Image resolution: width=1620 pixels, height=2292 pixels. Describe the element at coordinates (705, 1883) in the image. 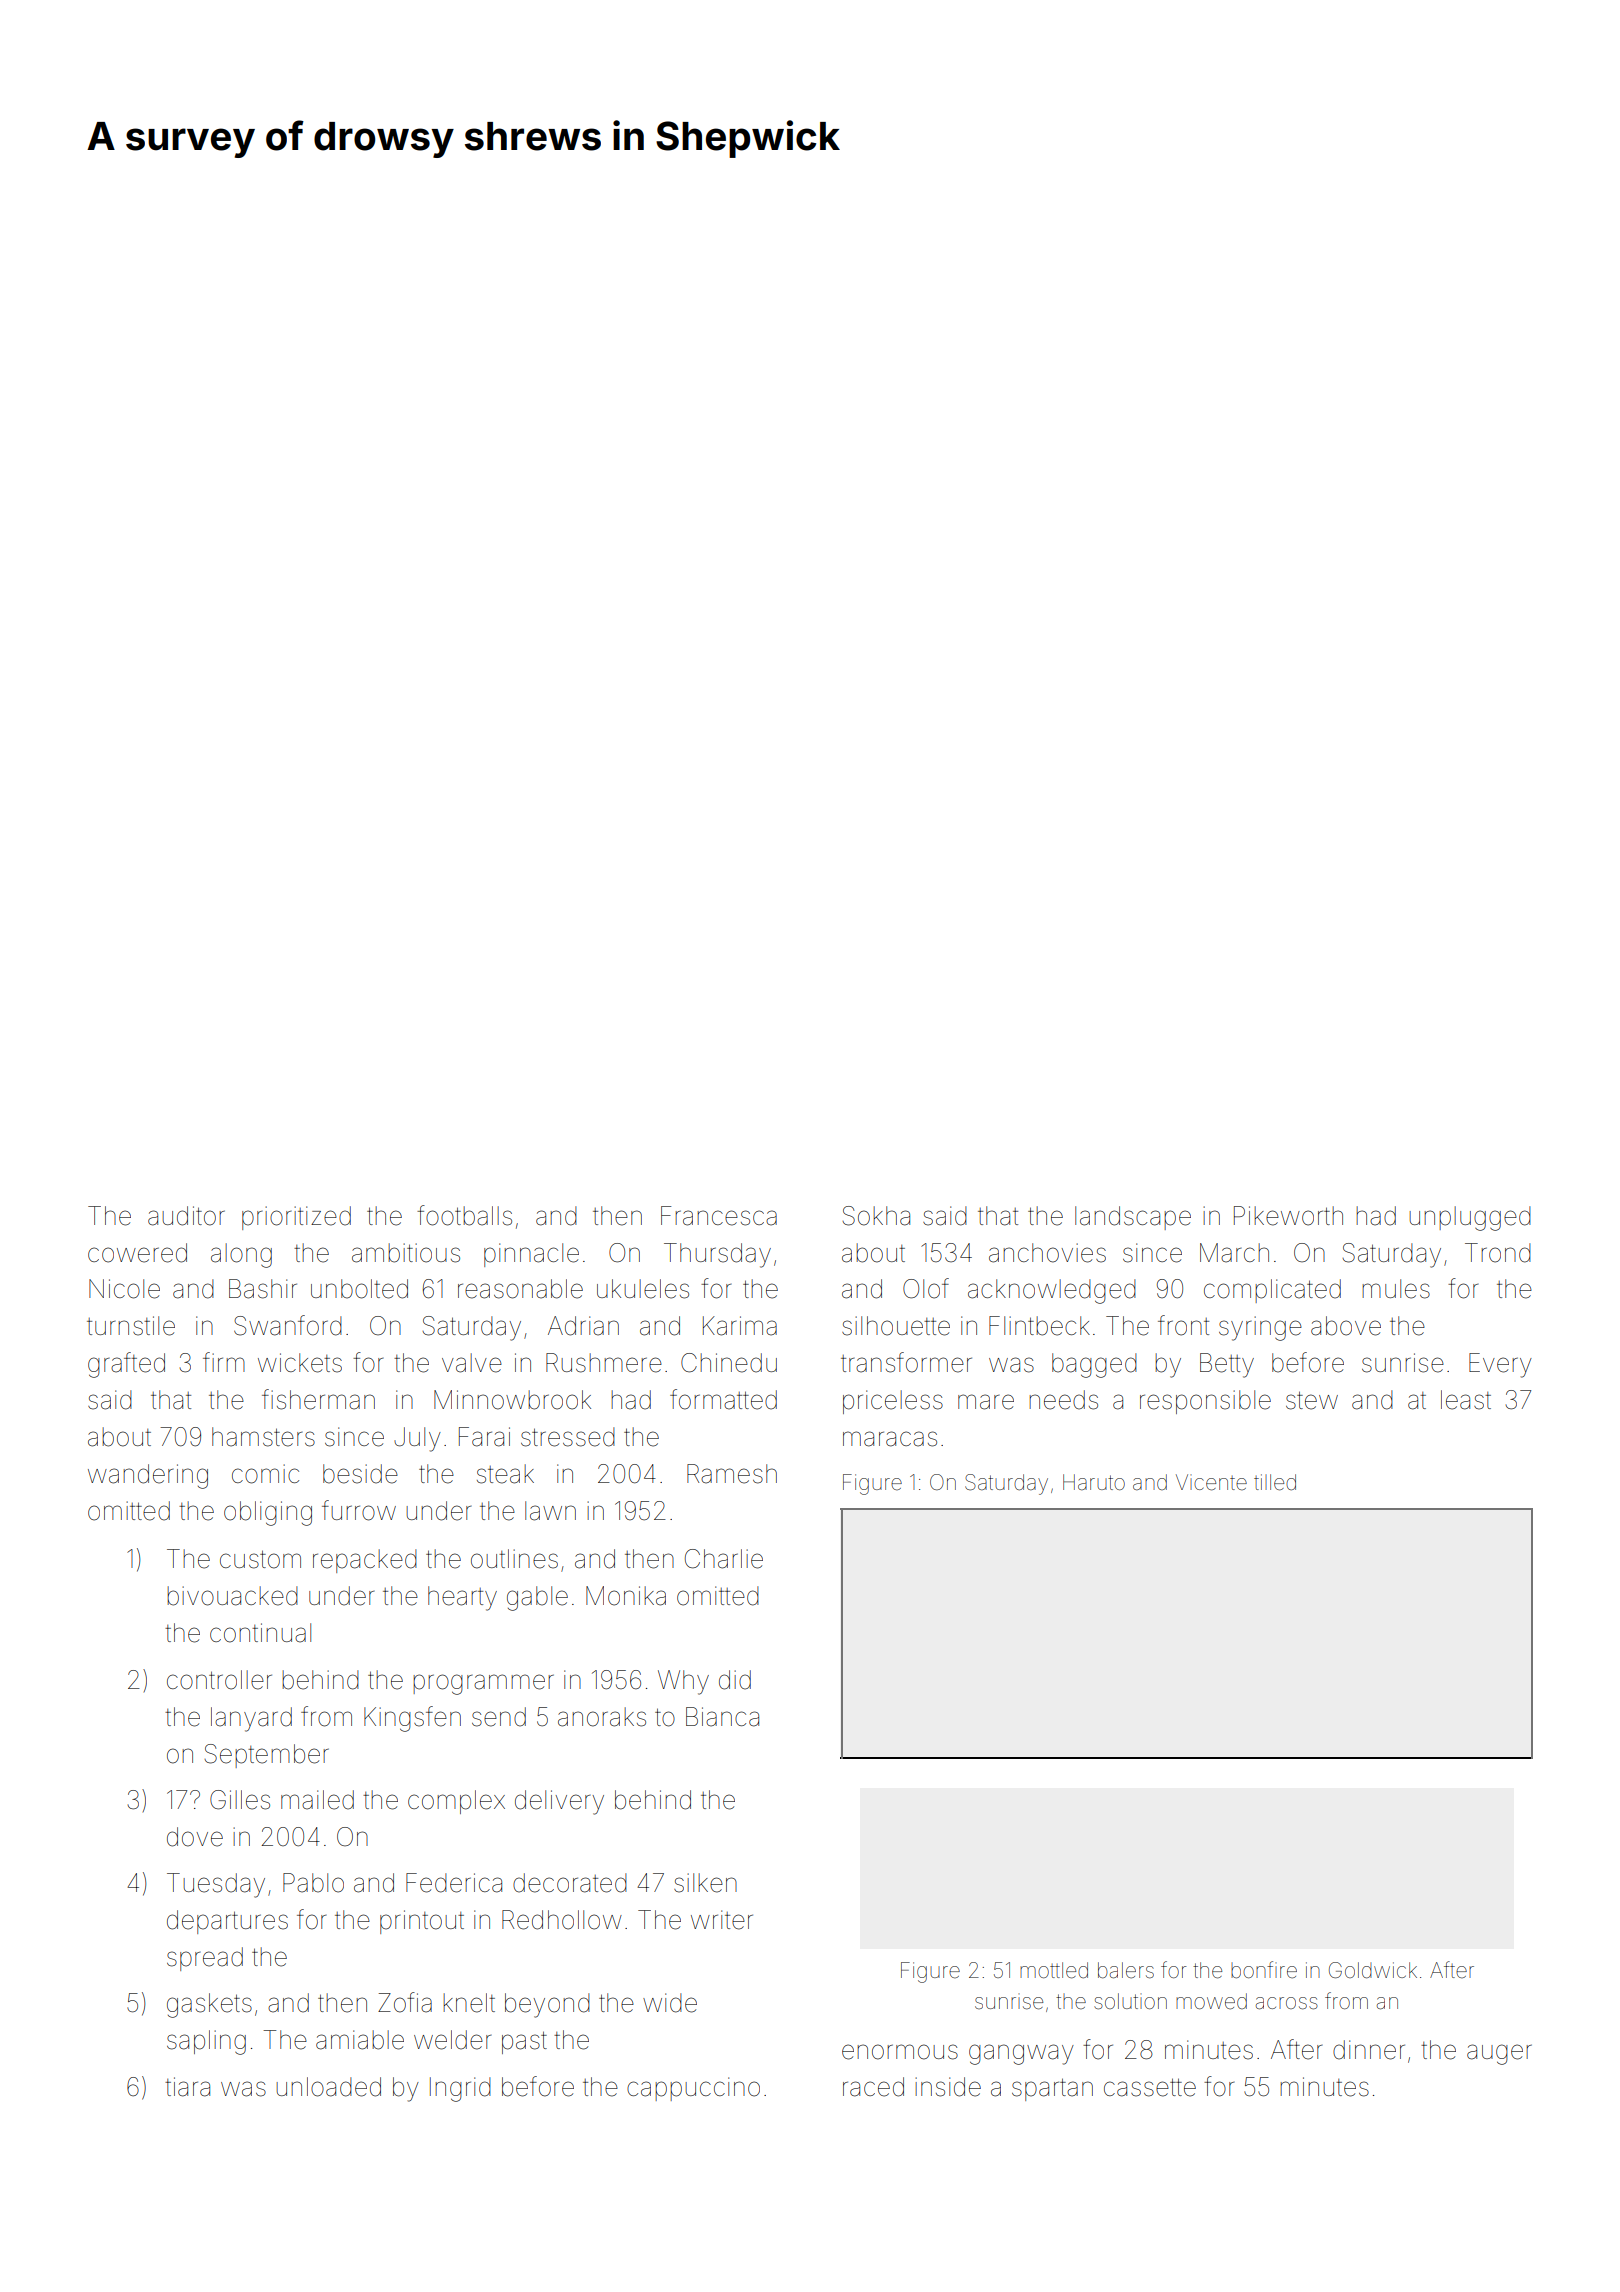

I see `silken` at that location.
